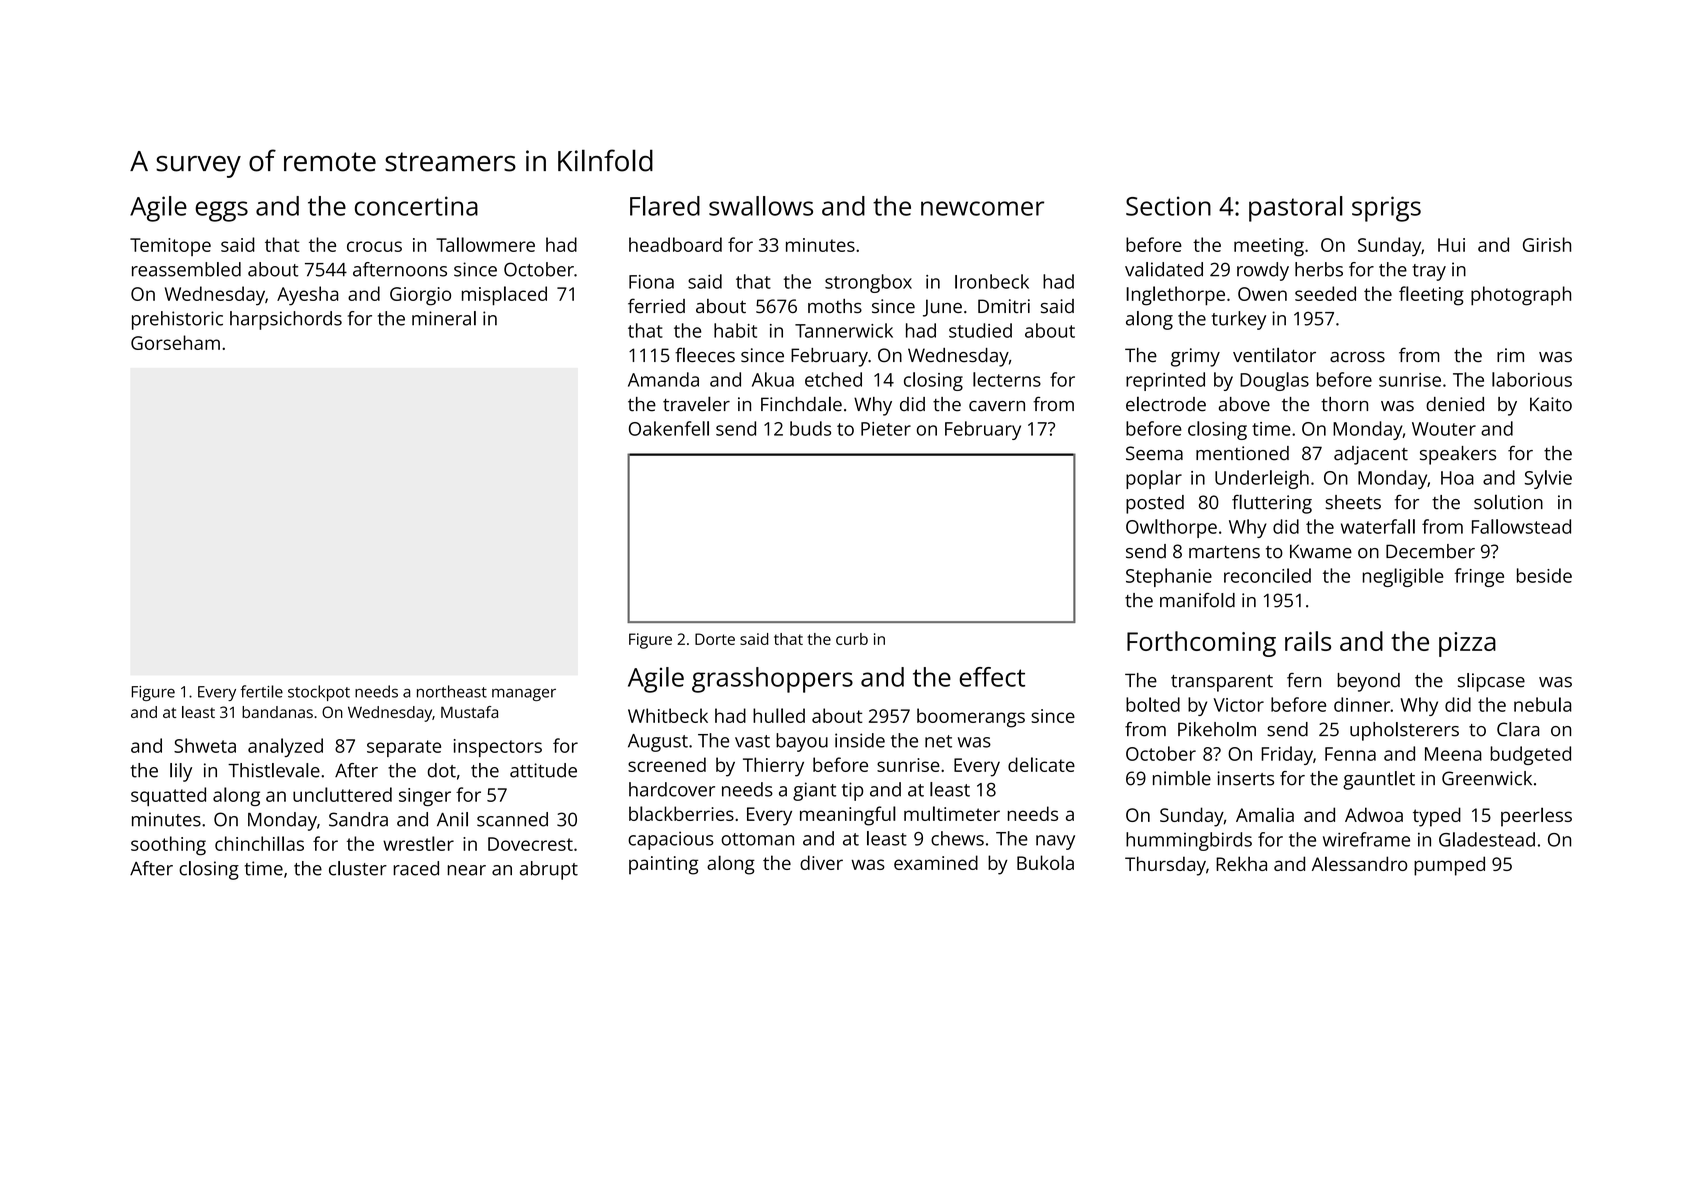 This image has width=1703, height=1204. I want to click on across, so click(1357, 357).
